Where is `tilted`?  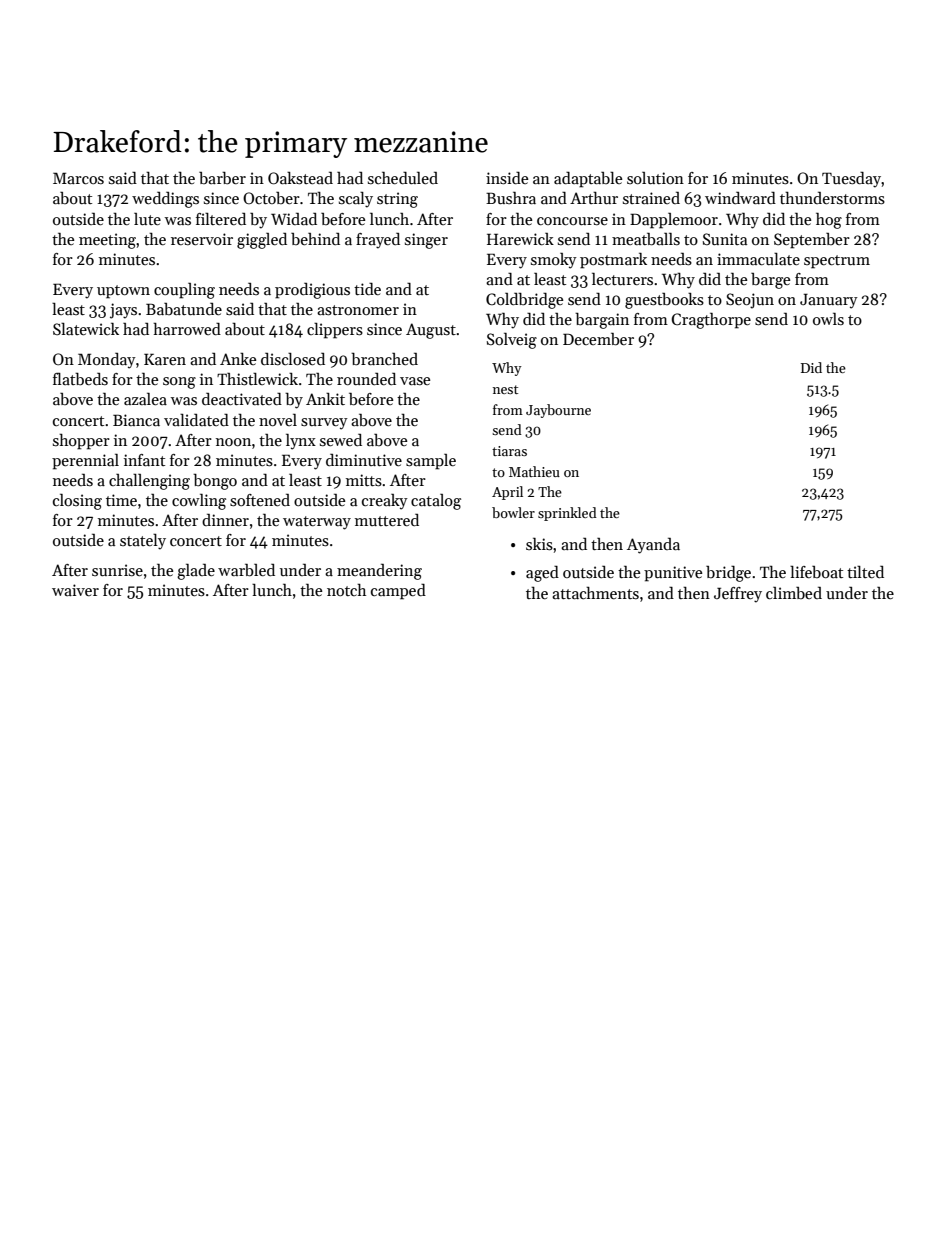
tilted is located at coordinates (865, 571).
